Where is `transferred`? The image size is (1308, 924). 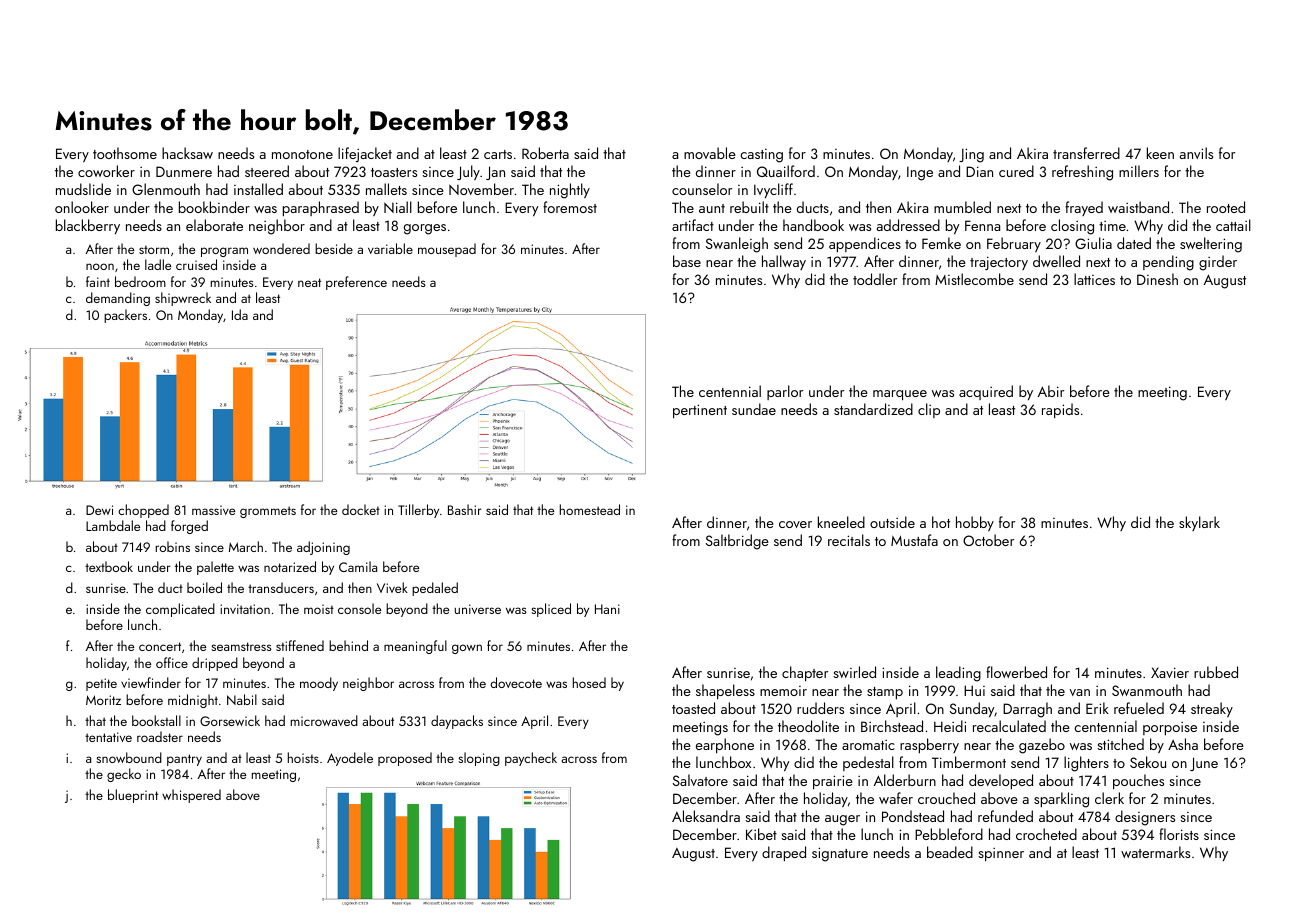 transferred is located at coordinates (1086, 153).
